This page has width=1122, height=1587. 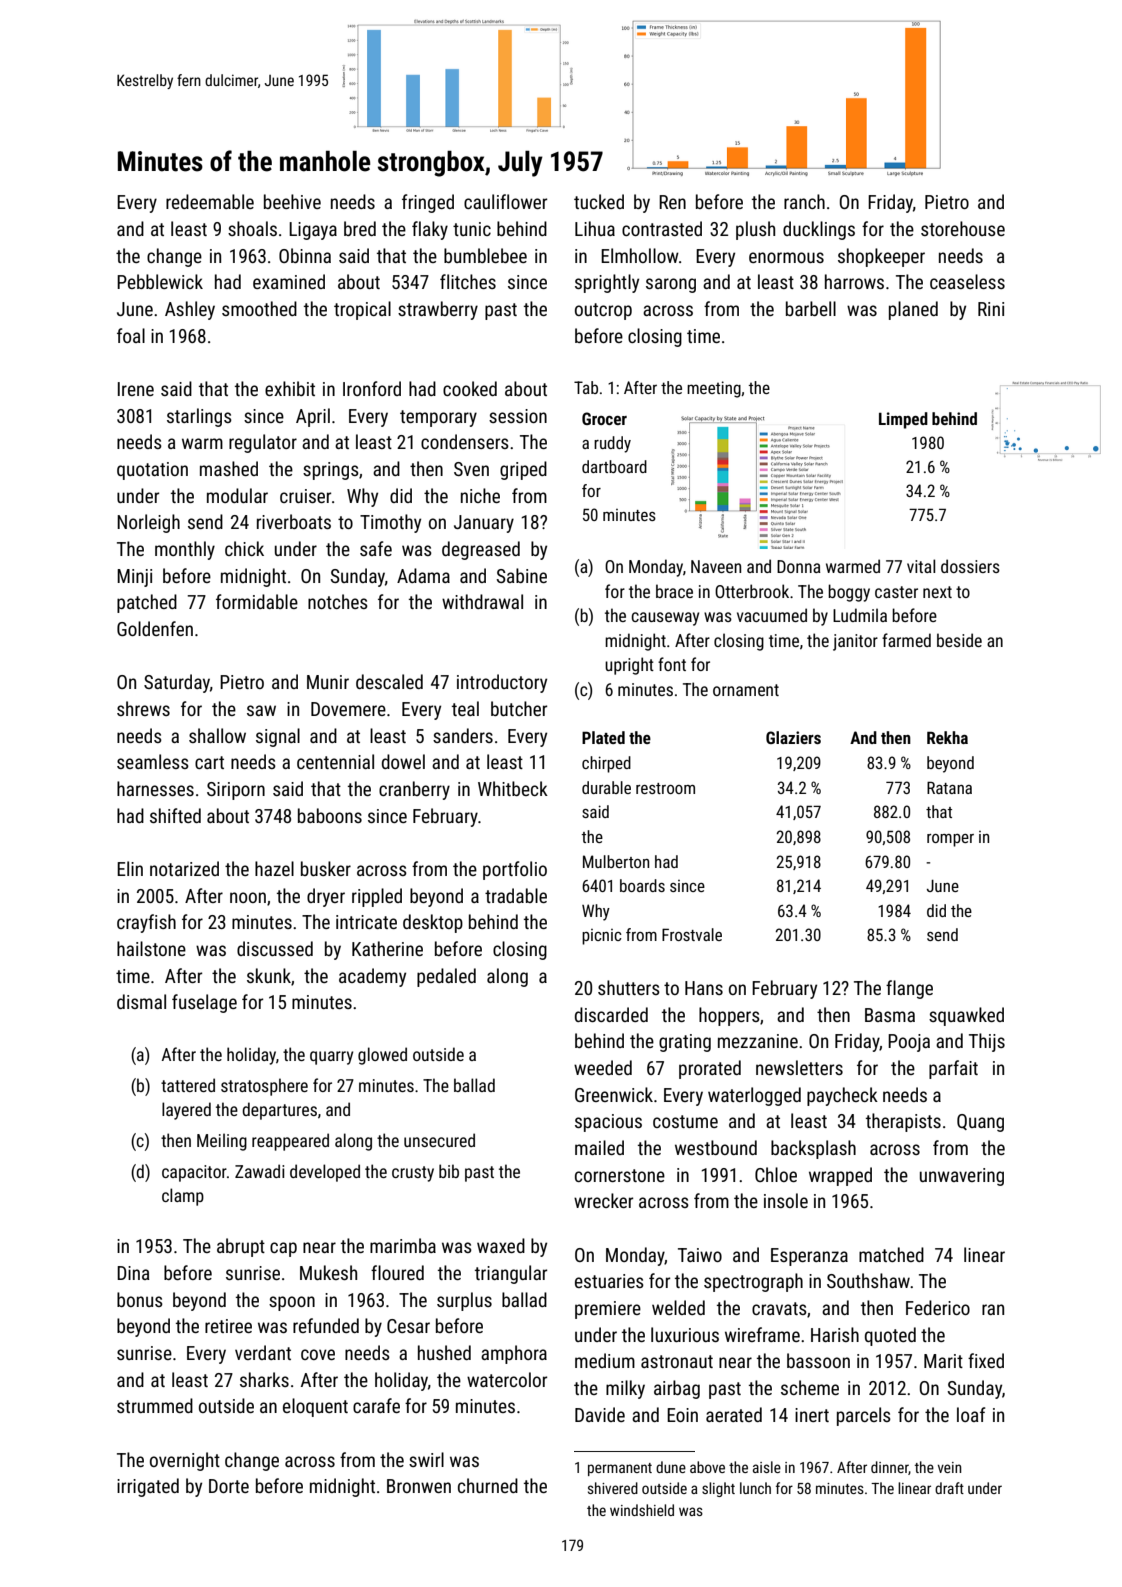 What do you see at coordinates (642, 885) in the page?
I see `boards` at bounding box center [642, 885].
